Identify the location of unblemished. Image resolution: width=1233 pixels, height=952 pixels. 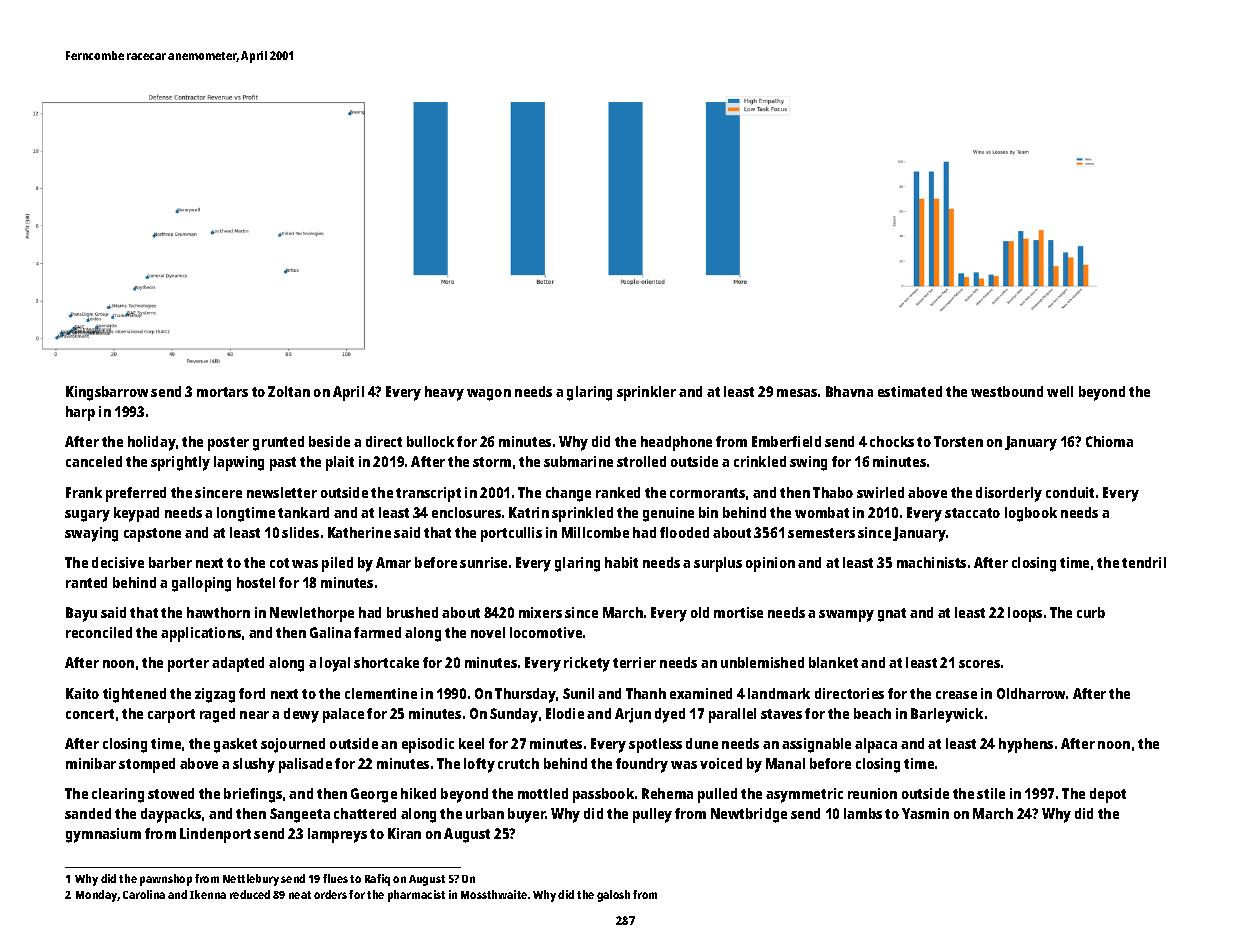
(762, 662).
